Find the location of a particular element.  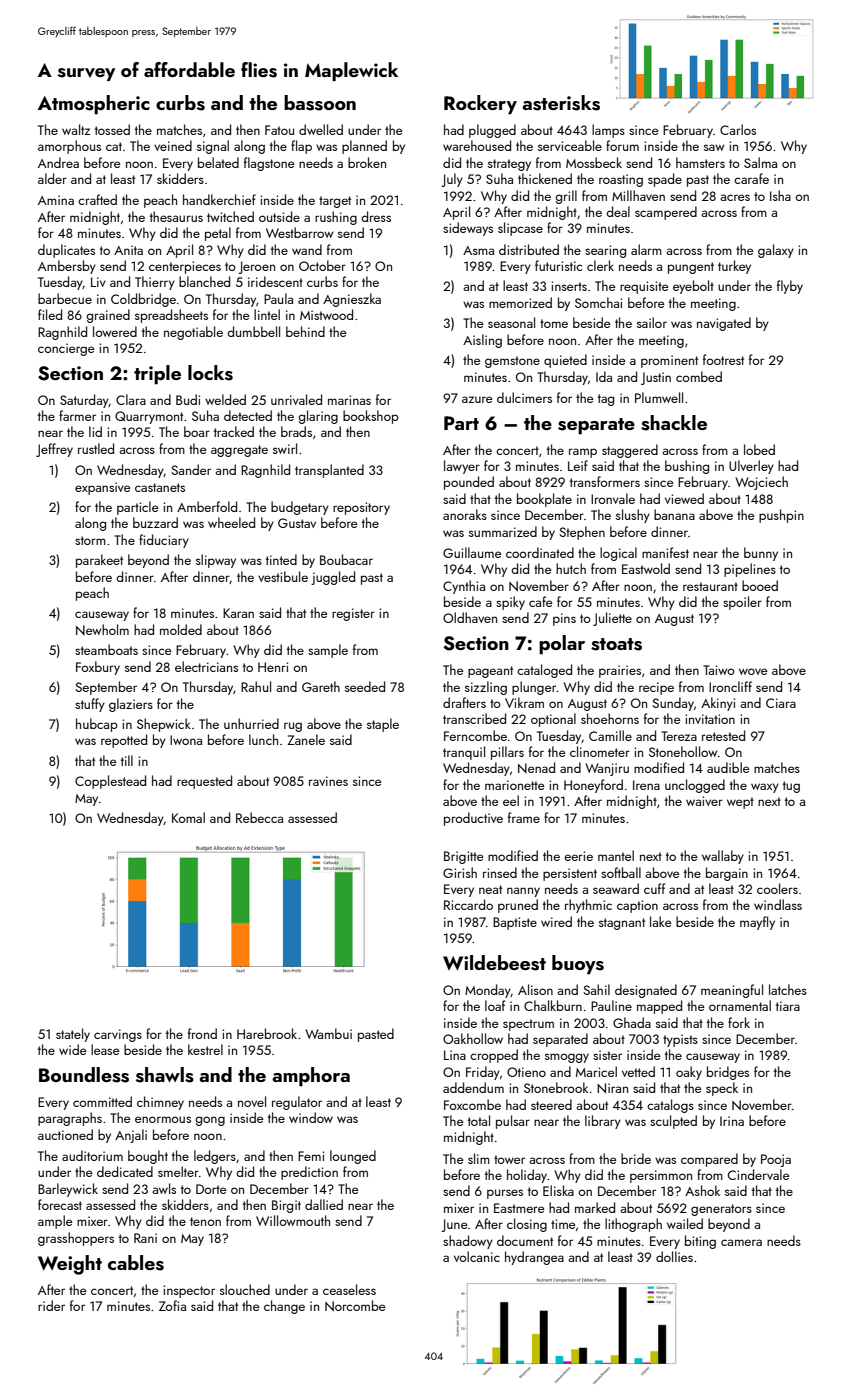

sailor is located at coordinates (652, 322).
